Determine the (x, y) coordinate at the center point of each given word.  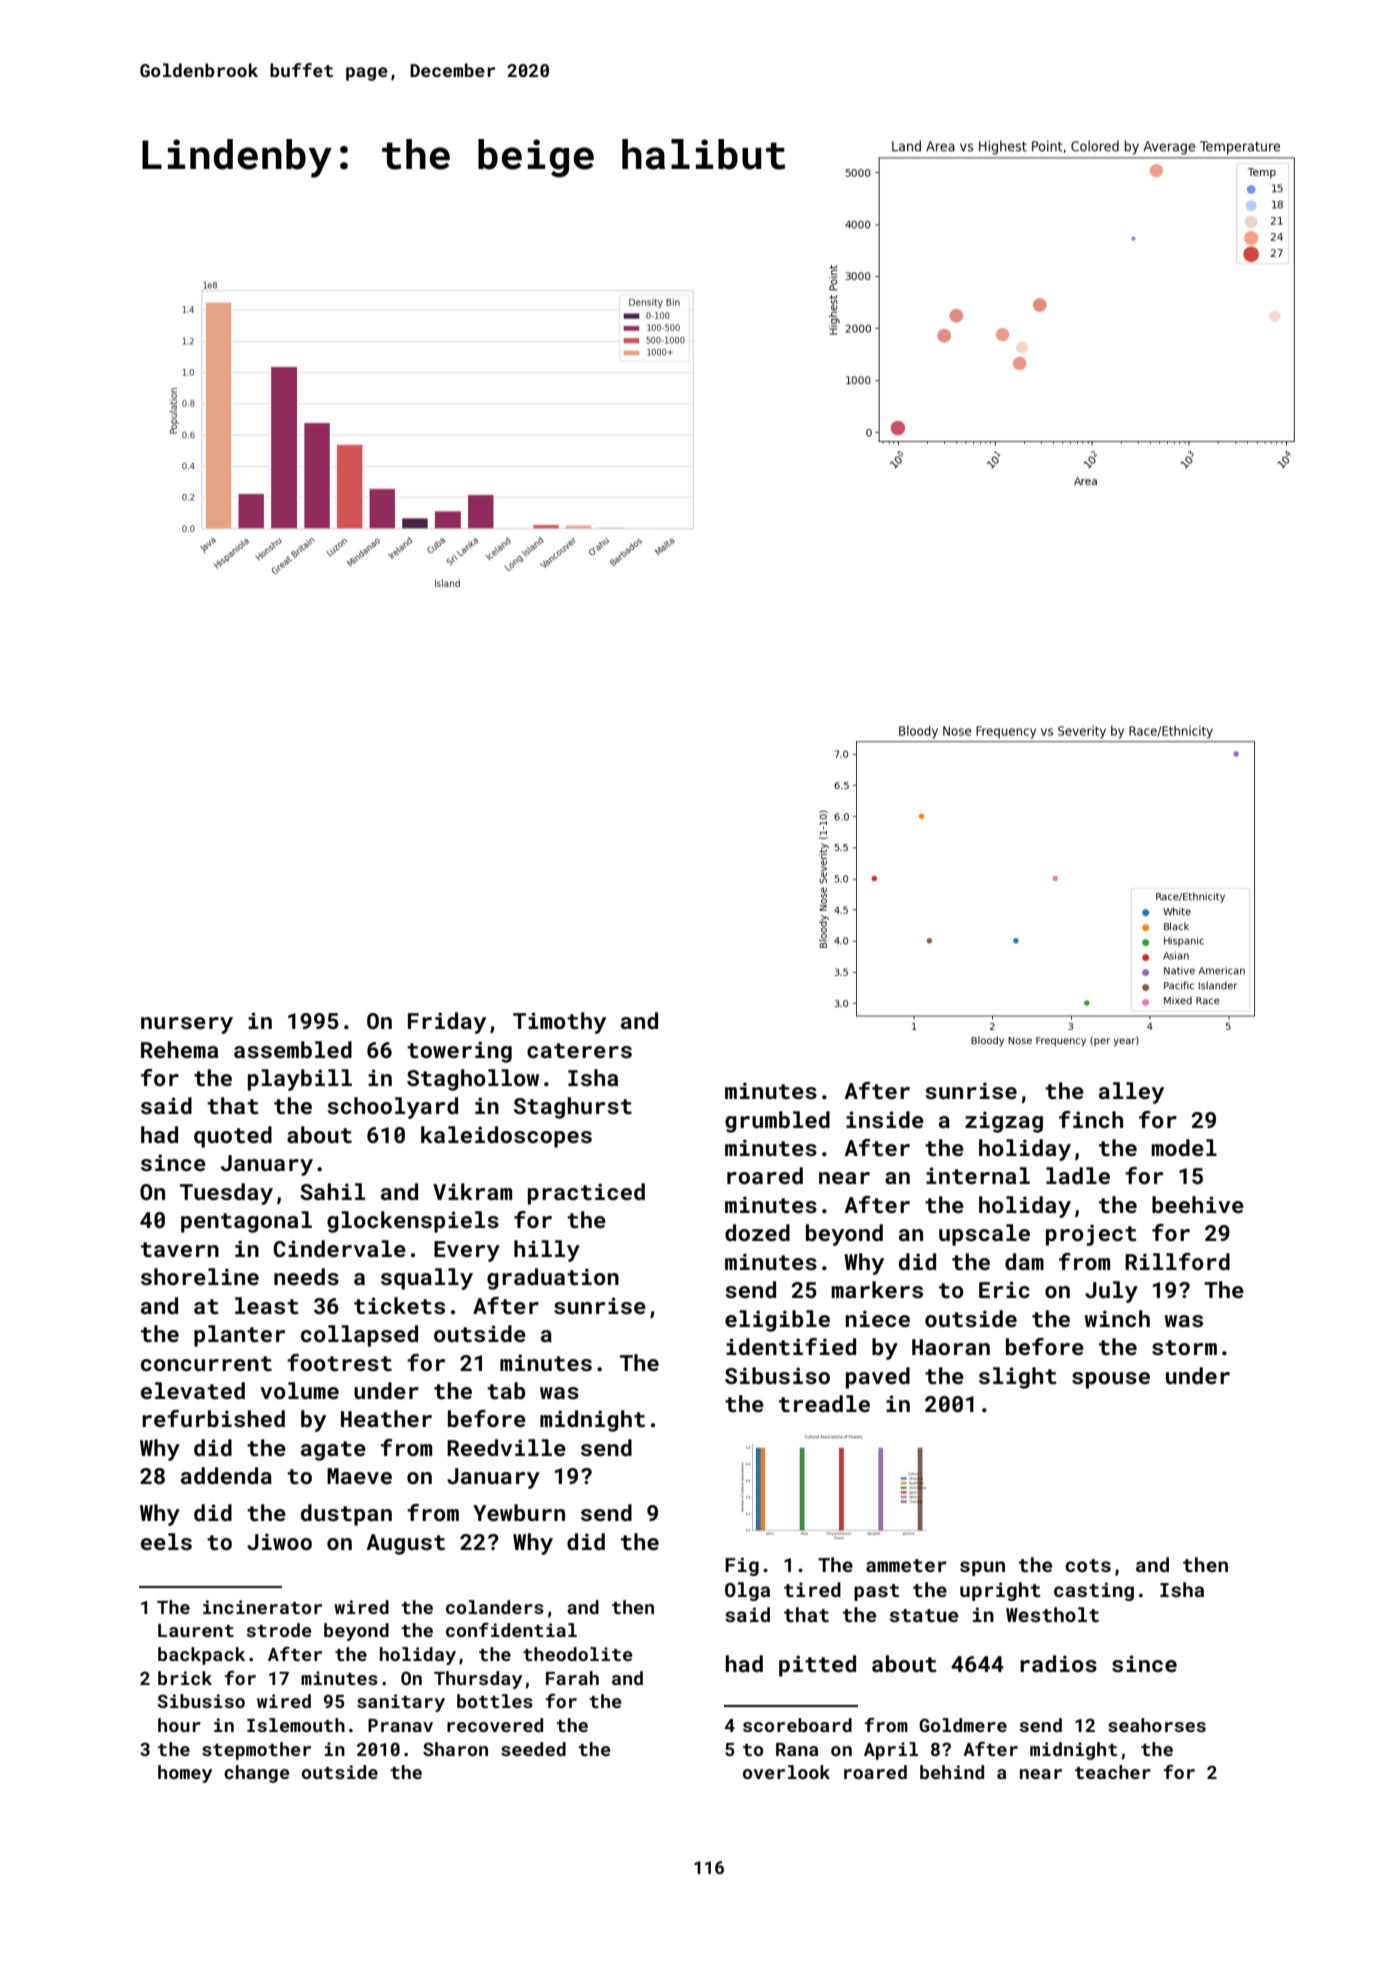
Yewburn (519, 1512)
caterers (579, 1050)
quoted (233, 1137)
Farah (572, 1678)
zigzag (1004, 1122)
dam (1024, 1261)
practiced (586, 1194)
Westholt (1052, 1614)
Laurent (196, 1630)
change (256, 1774)
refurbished (213, 1418)
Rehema (179, 1049)
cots (1088, 1565)
